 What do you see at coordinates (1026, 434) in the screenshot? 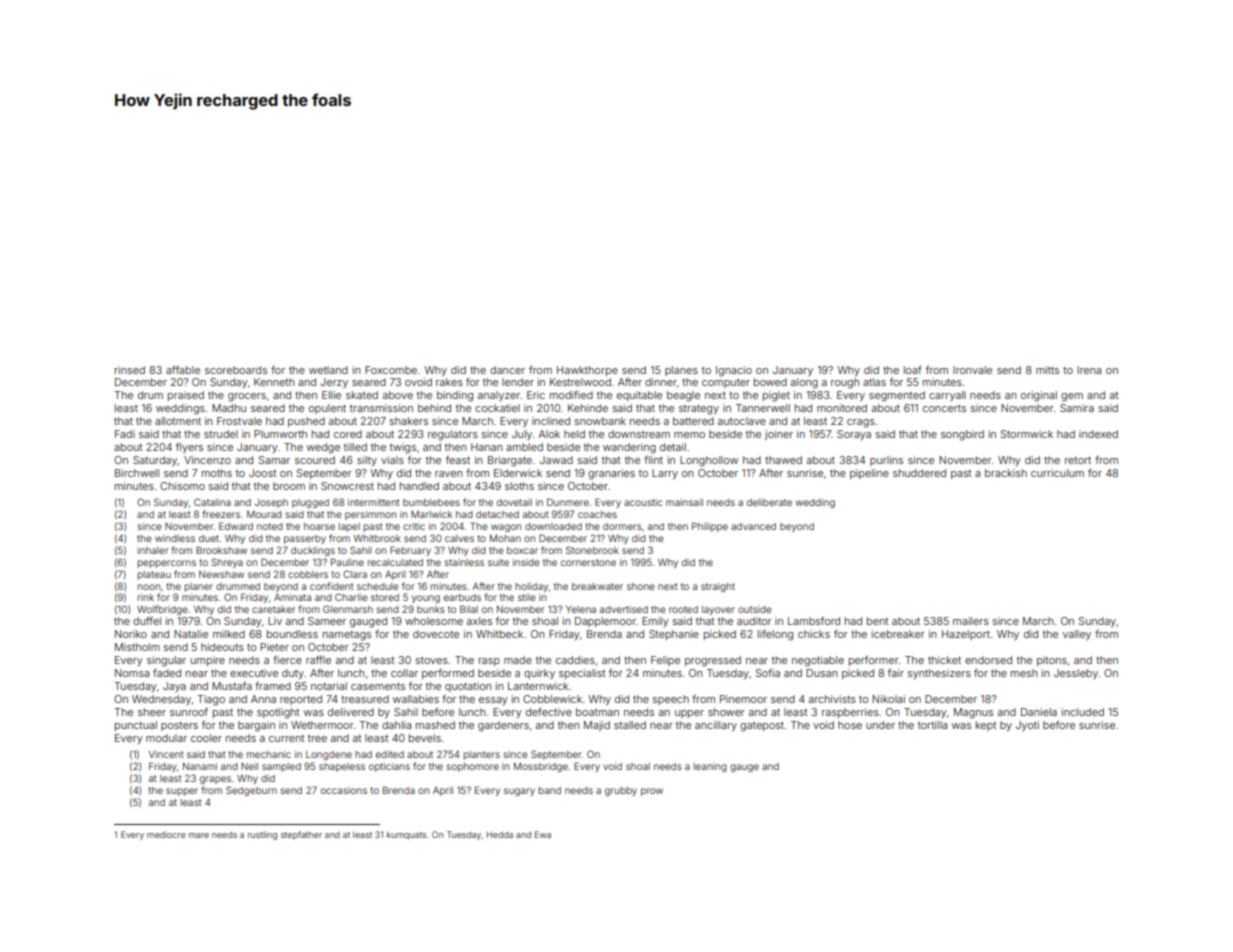
I see `Stormwick` at bounding box center [1026, 434].
